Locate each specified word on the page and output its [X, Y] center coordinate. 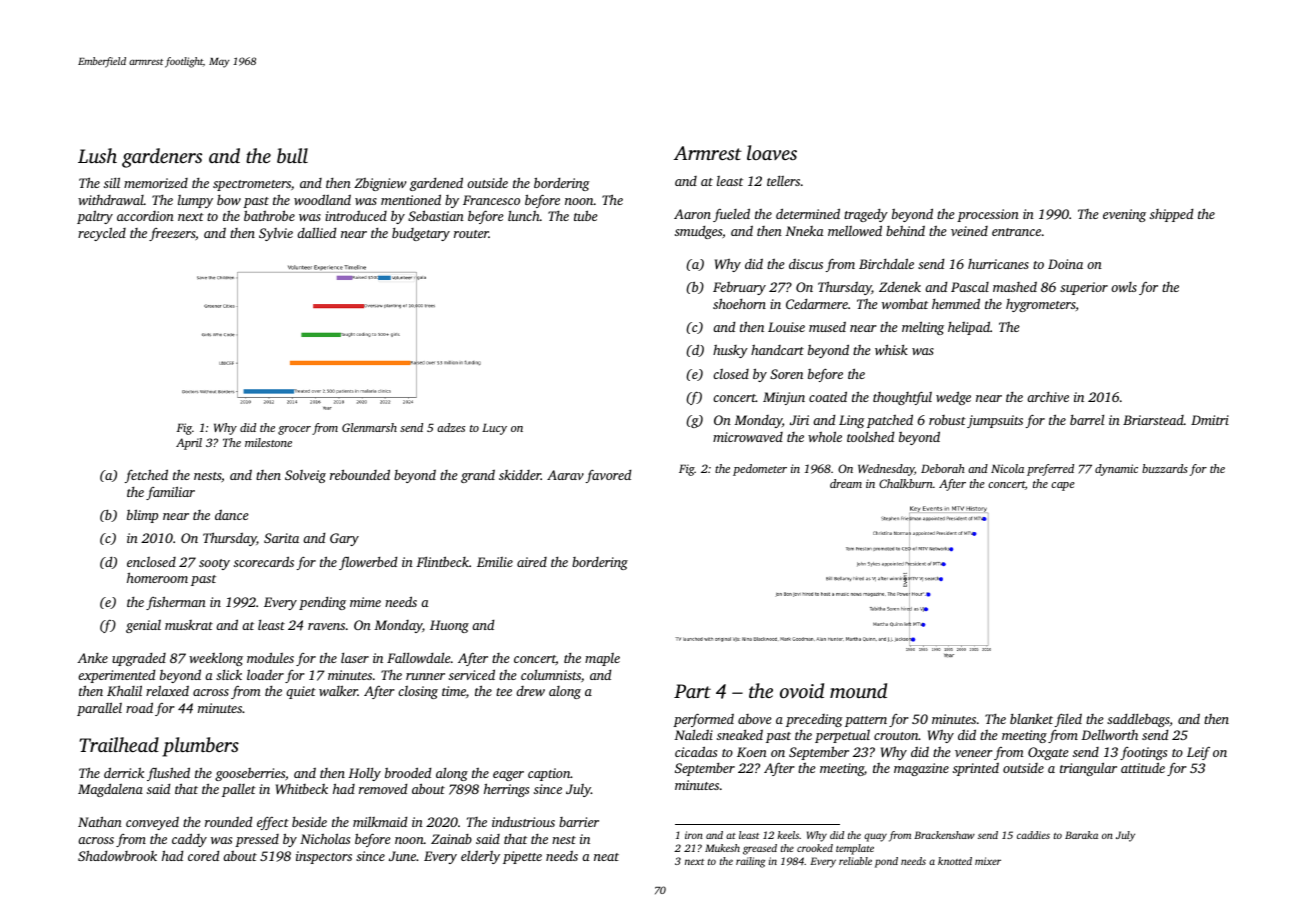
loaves [772, 152]
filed [1068, 720]
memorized [156, 183]
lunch [524, 215]
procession [988, 215]
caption [549, 774]
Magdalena [110, 790]
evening [1124, 215]
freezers [172, 234]
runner [425, 676]
